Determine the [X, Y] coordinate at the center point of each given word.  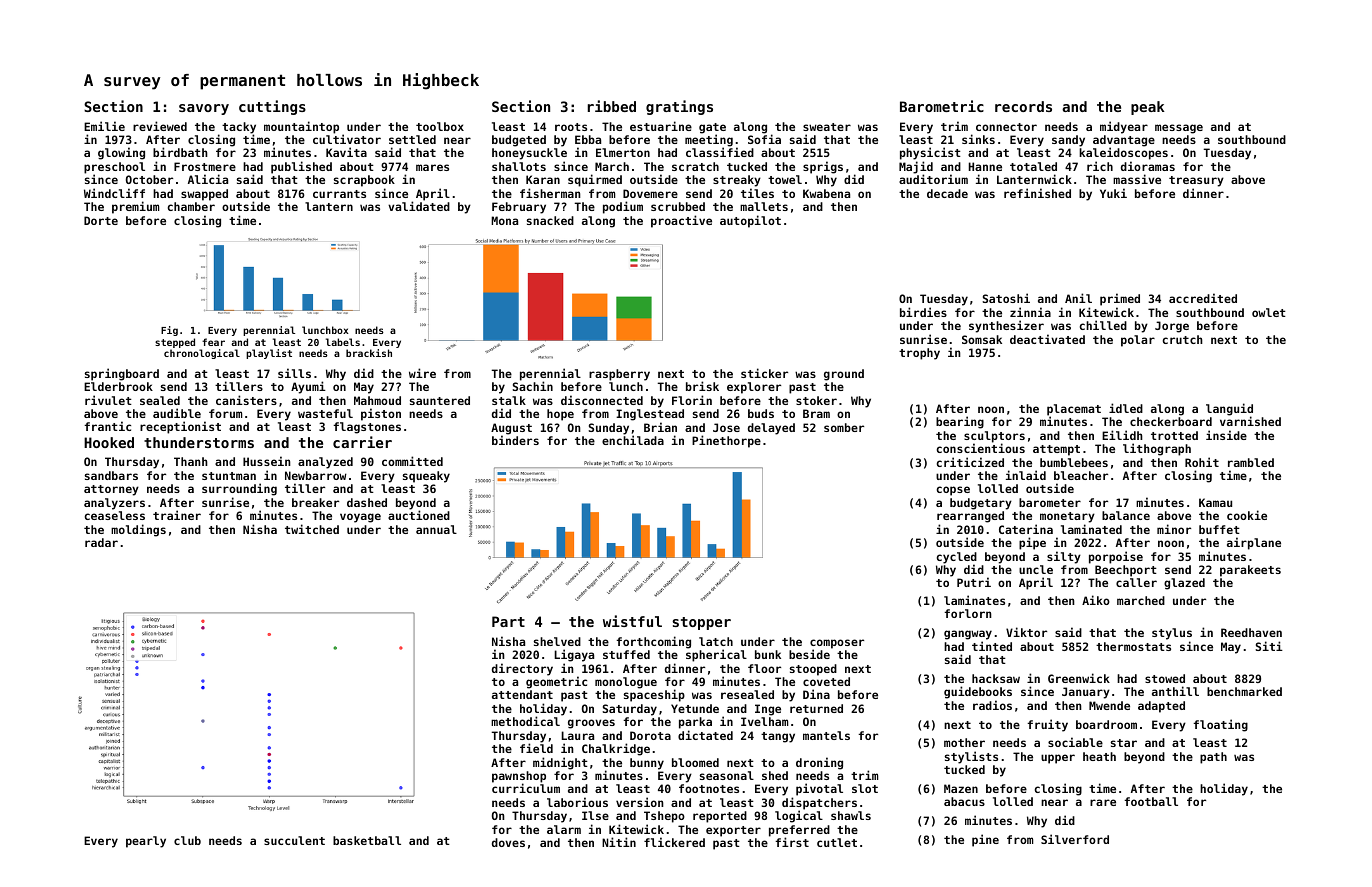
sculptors [994, 437]
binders [515, 440]
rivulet [108, 400]
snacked [550, 220]
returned [816, 708]
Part [508, 621]
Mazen [961, 788]
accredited [1203, 298]
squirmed [595, 180]
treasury [1196, 181]
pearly [146, 842]
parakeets [1250, 571]
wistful [632, 621]
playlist [269, 354]
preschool [114, 168]
